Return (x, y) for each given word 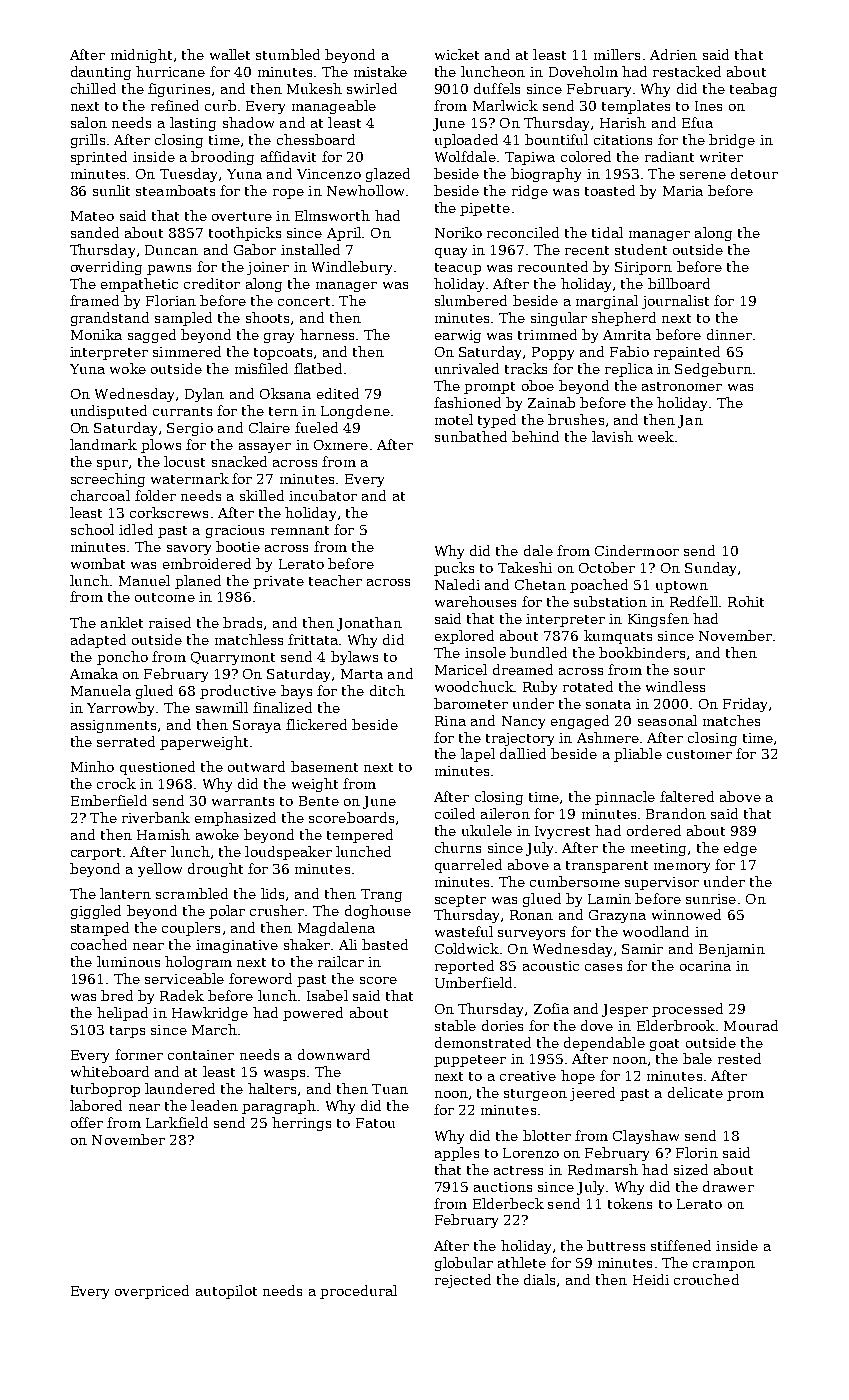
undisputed (109, 412)
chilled (93, 88)
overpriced (152, 1292)
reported (464, 967)
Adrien (673, 54)
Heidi (651, 1279)
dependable (604, 1044)
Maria (683, 191)
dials (539, 1279)
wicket (457, 54)
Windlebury (352, 268)
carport (96, 854)
